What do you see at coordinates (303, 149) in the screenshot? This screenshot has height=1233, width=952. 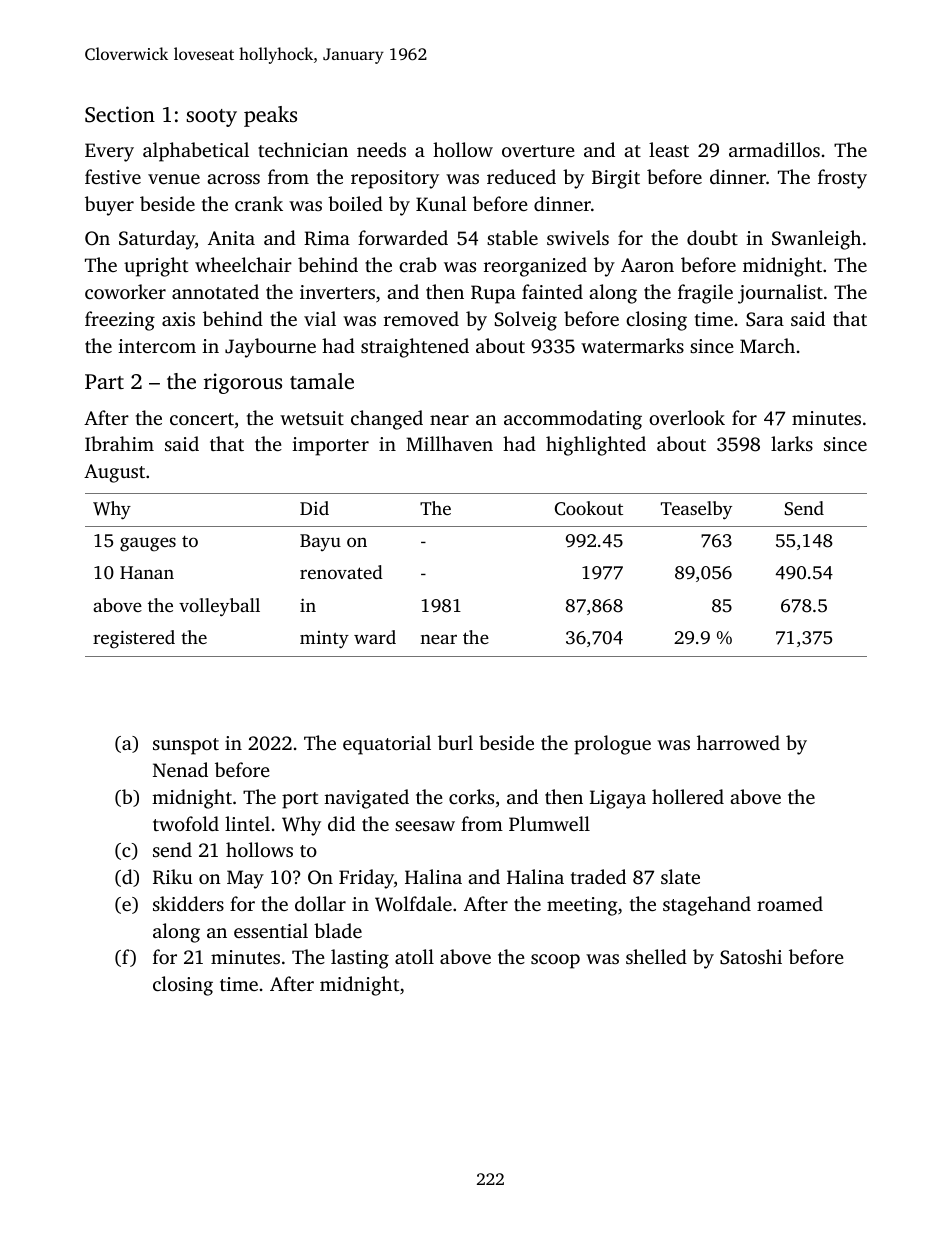 I see `technician` at bounding box center [303, 149].
